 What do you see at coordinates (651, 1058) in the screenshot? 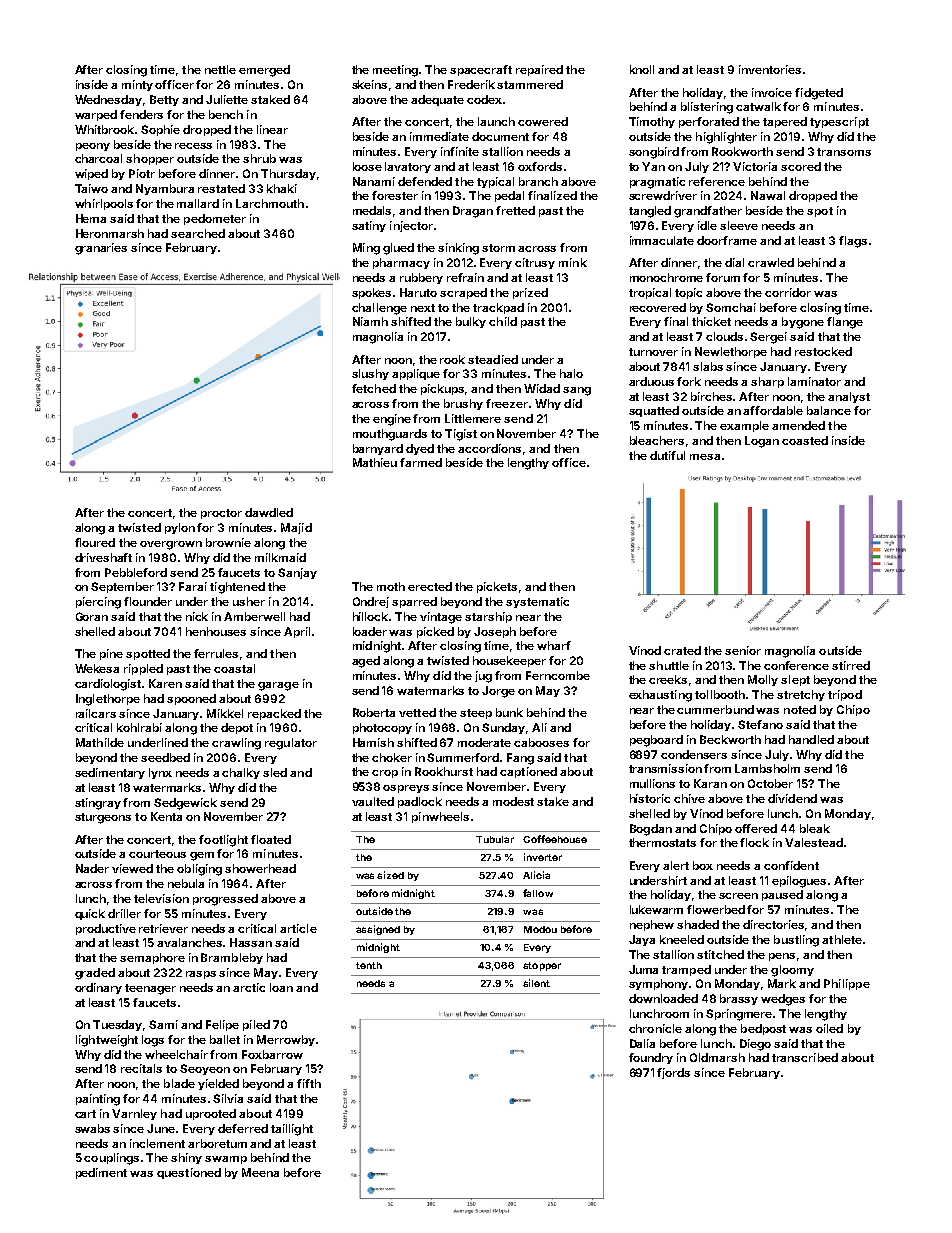
I see `foundry` at bounding box center [651, 1058].
